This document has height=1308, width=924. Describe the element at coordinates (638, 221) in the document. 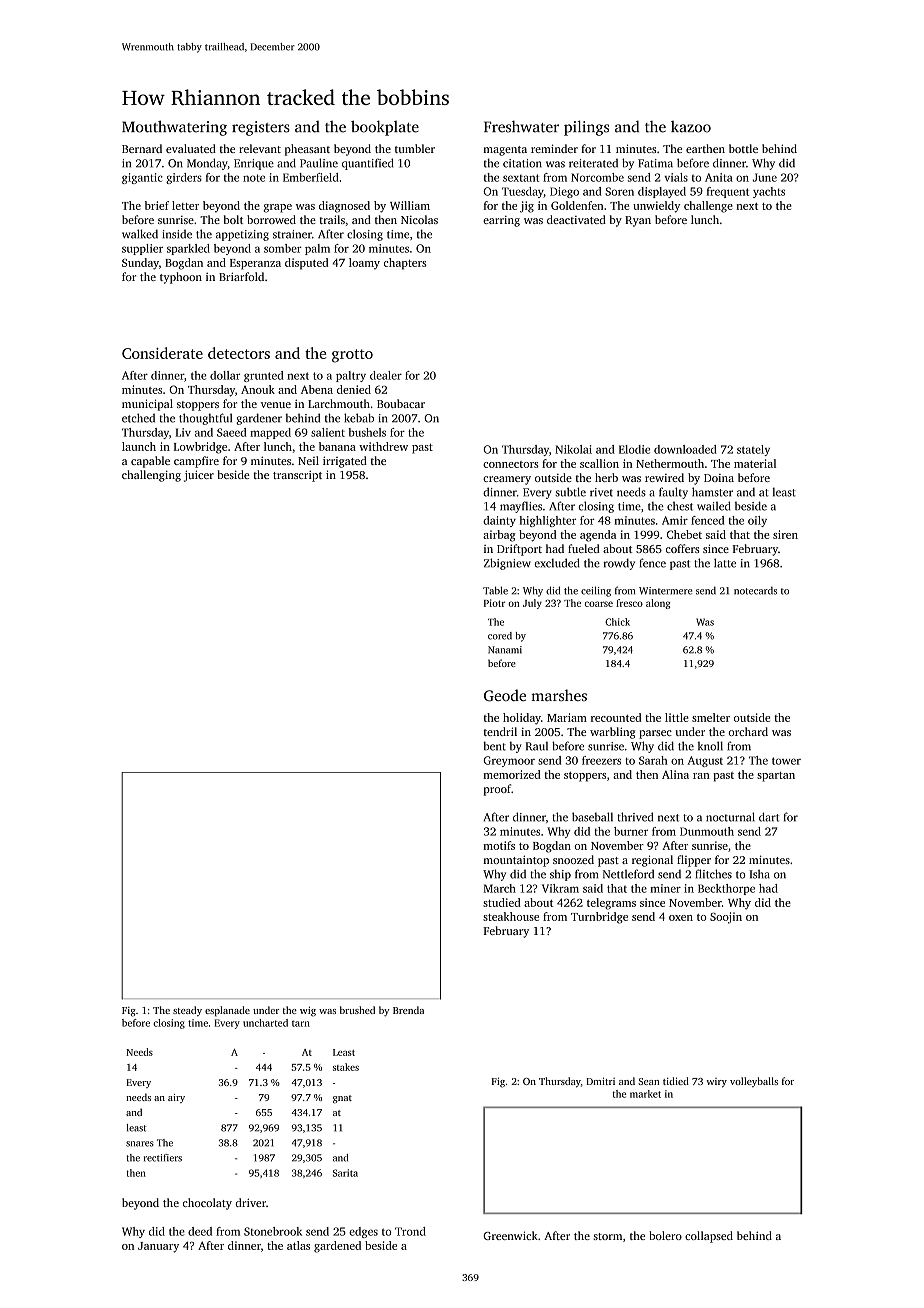

I see `Ryan` at that location.
